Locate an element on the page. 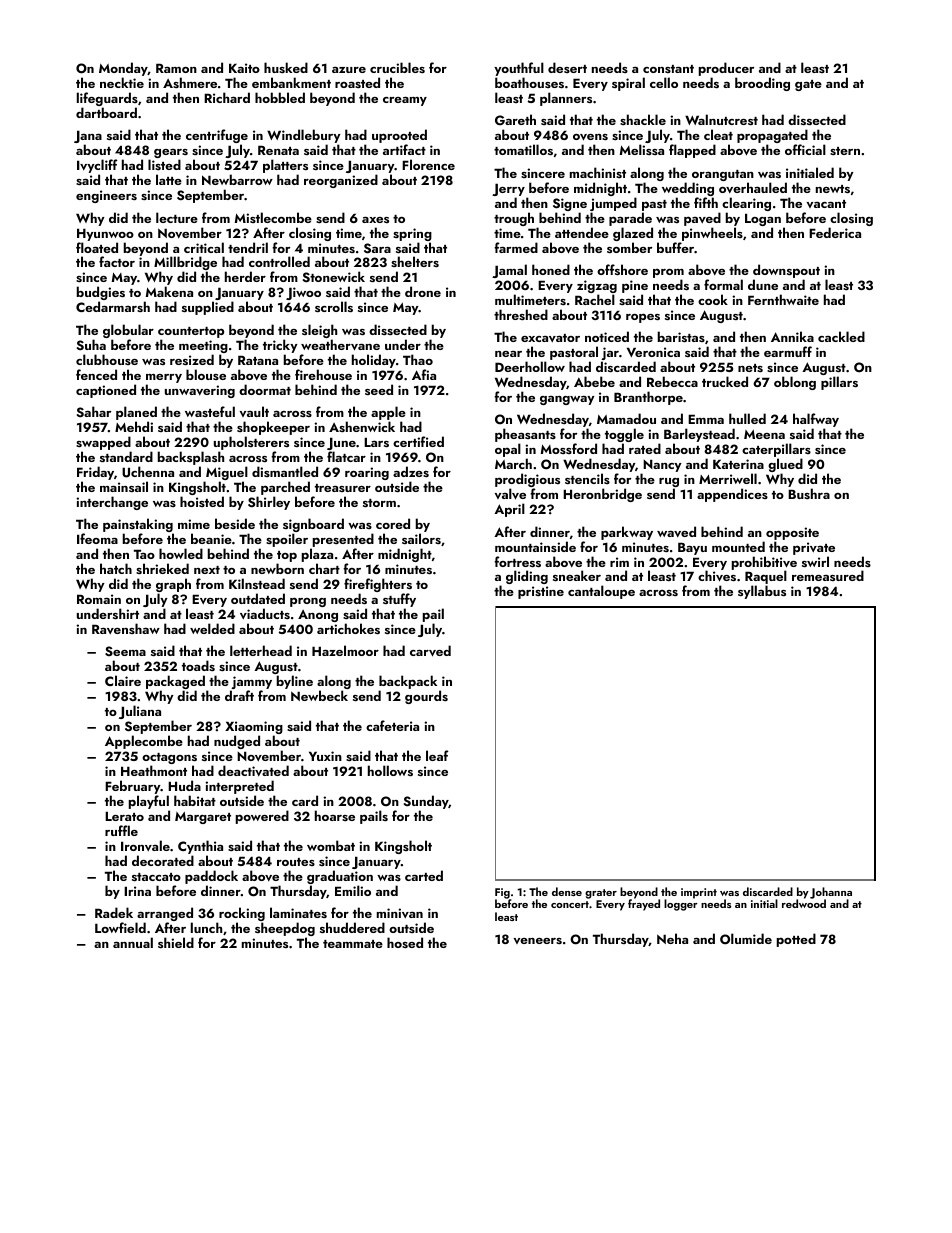  valve is located at coordinates (510, 494).
